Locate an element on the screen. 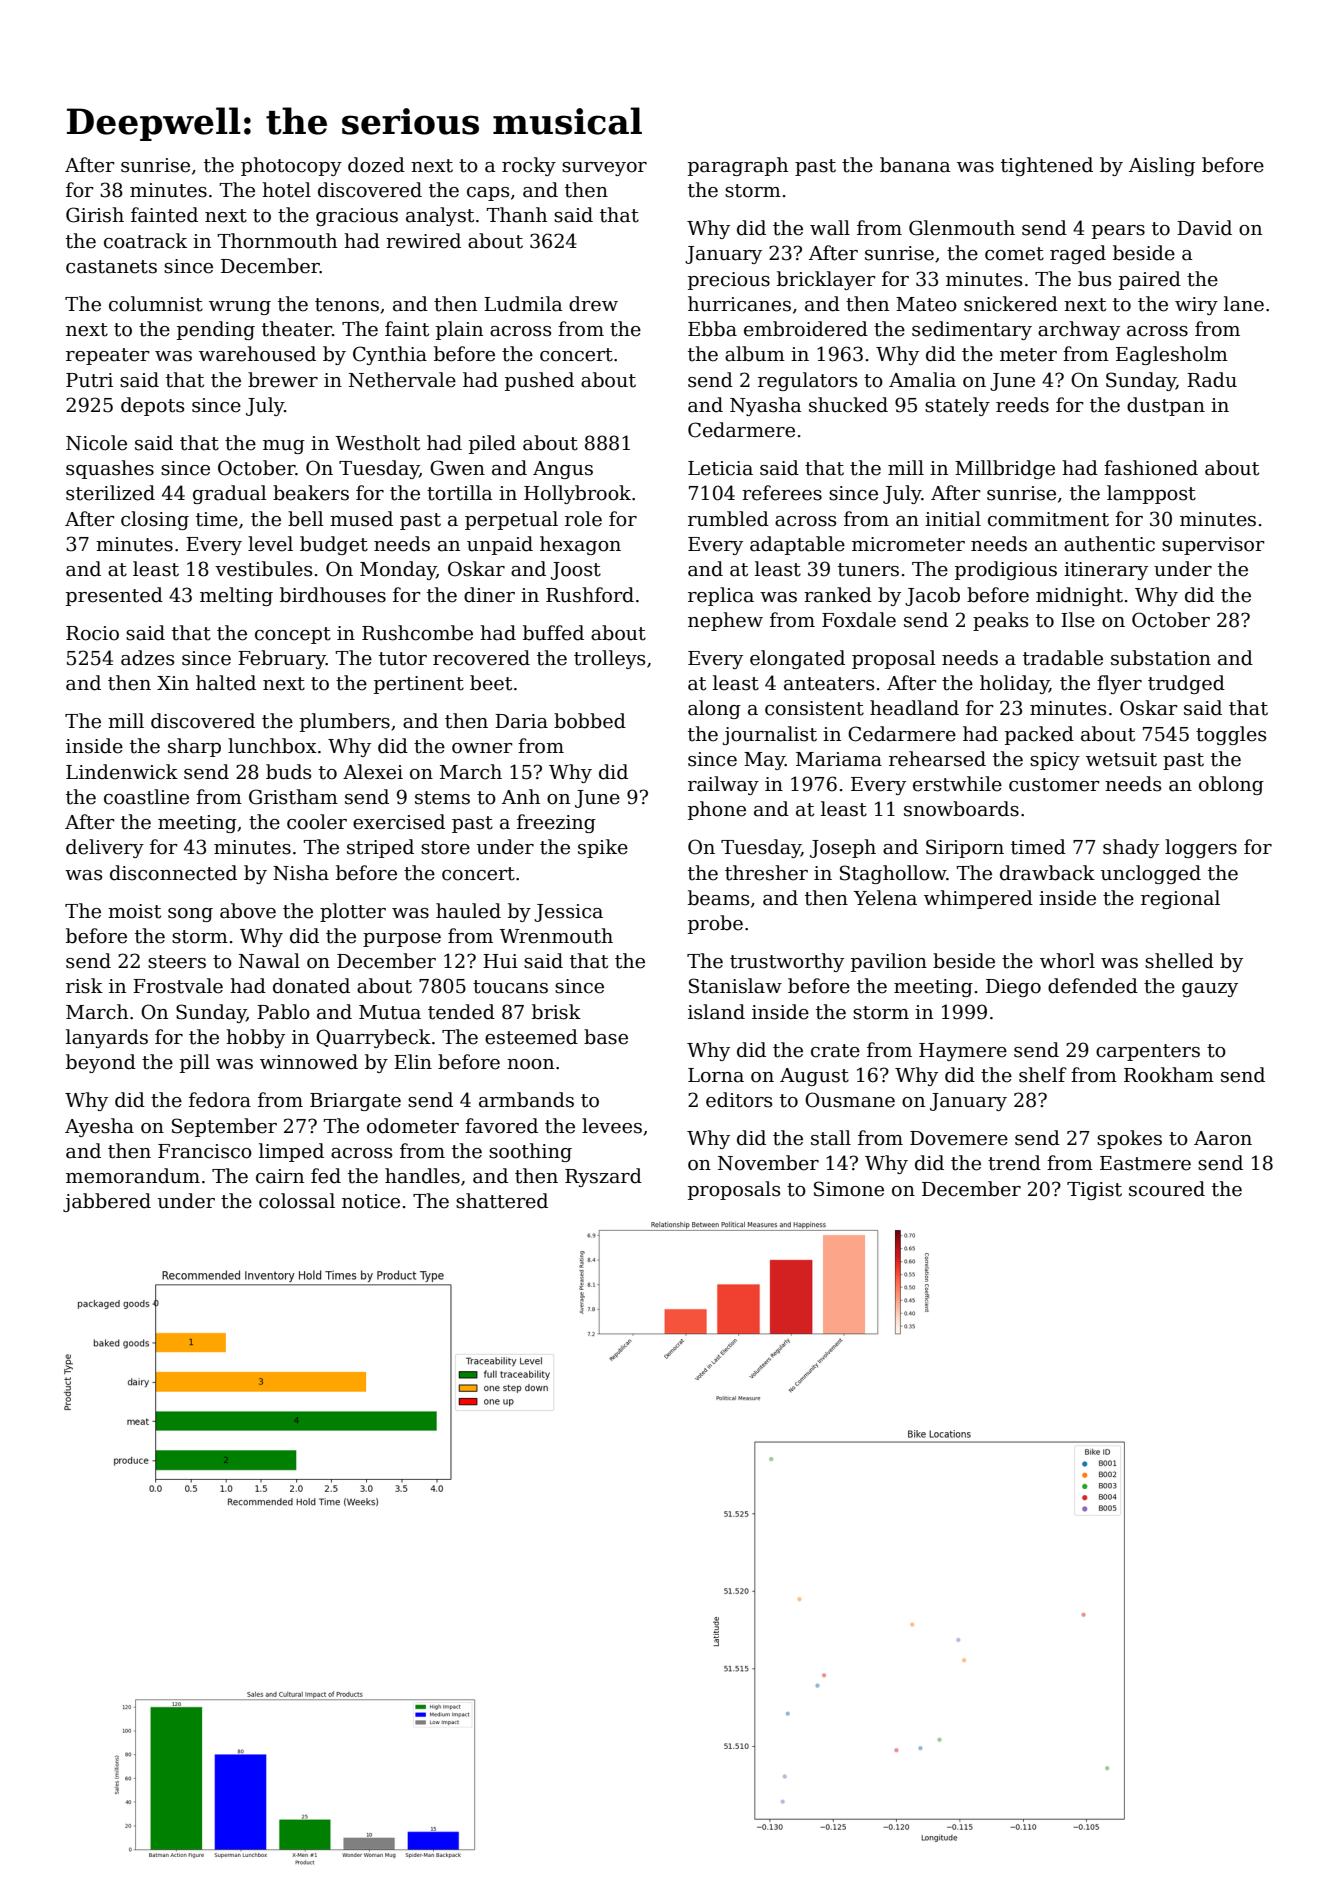 The width and height of the screenshot is (1341, 1897). limped is located at coordinates (291, 1152).
